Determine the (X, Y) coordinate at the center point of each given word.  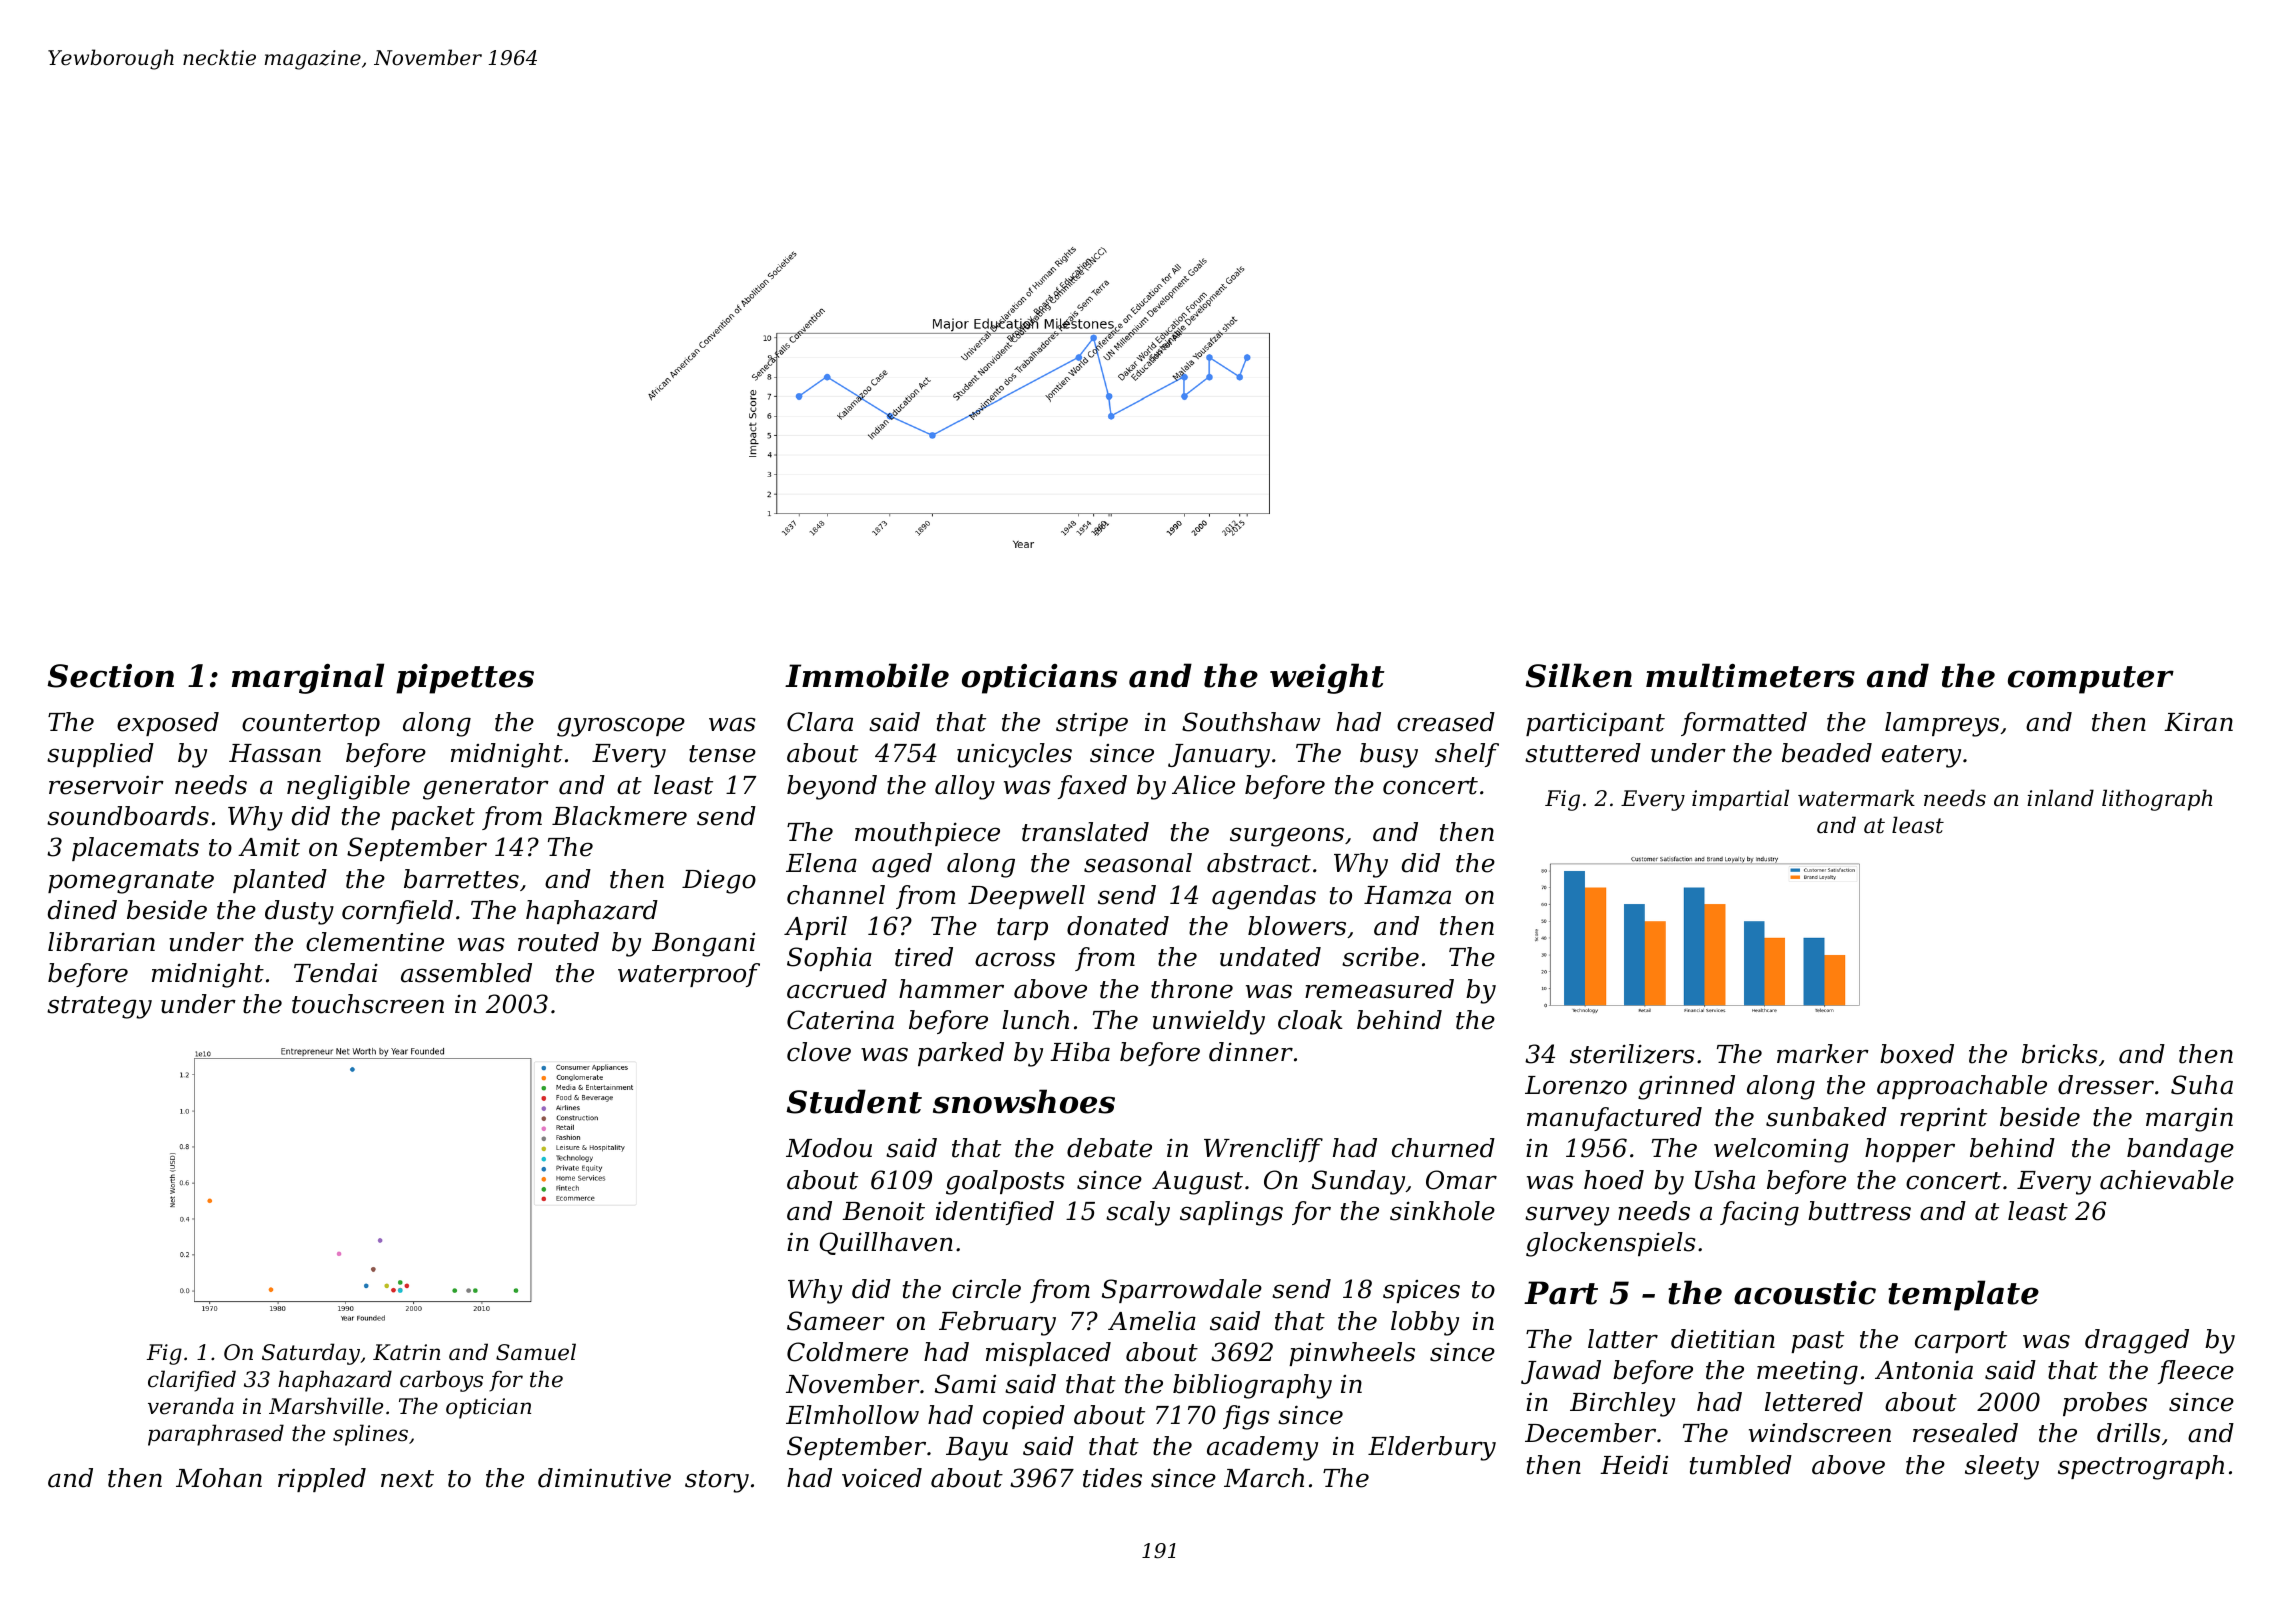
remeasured (1379, 989)
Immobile (867, 675)
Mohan (219, 1478)
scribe (1380, 957)
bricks (2060, 1054)
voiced (882, 1478)
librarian (101, 942)
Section (110, 676)
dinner (1251, 1052)
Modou (829, 1148)
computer (2091, 680)
